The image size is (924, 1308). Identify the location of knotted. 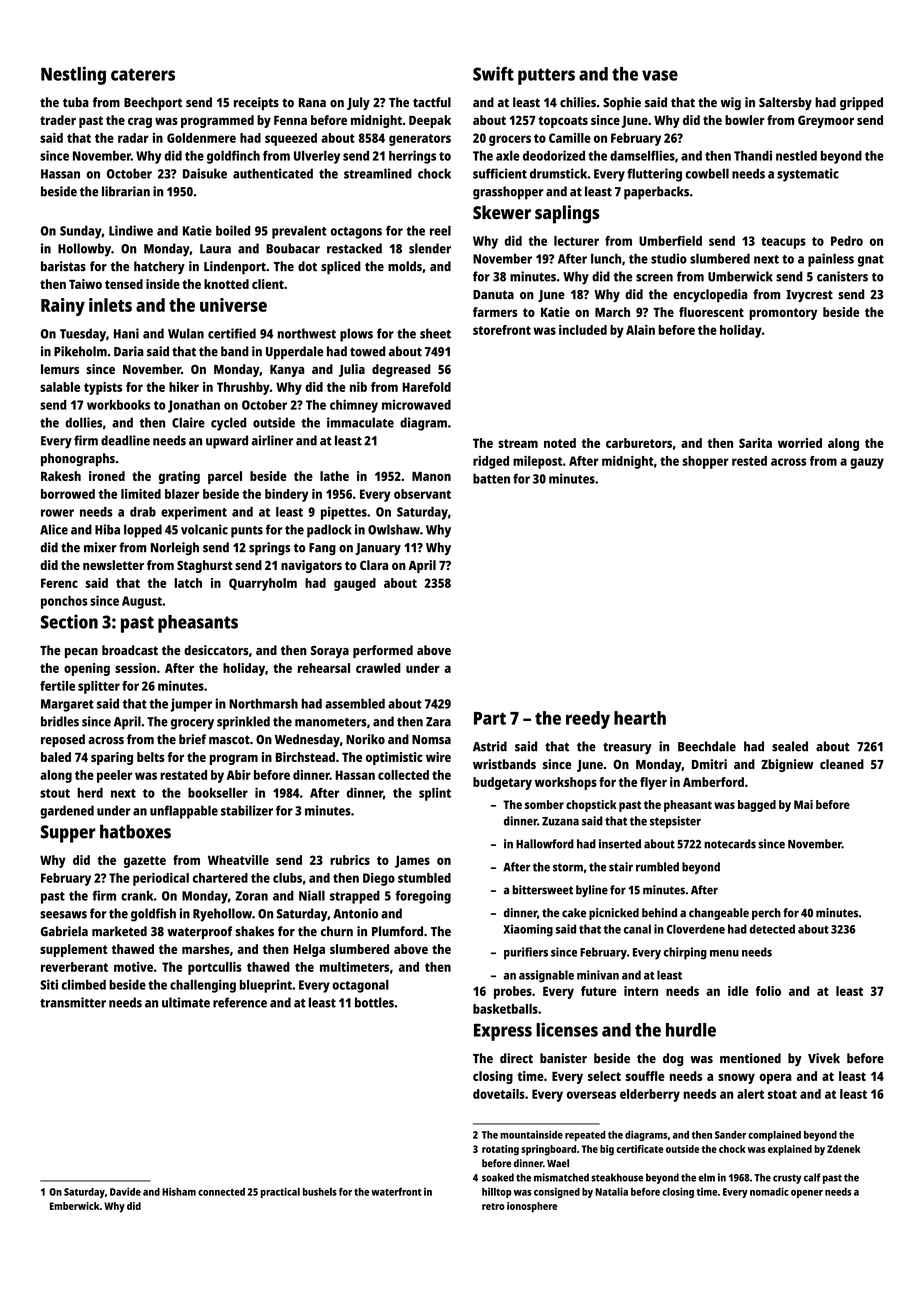
(226, 284).
